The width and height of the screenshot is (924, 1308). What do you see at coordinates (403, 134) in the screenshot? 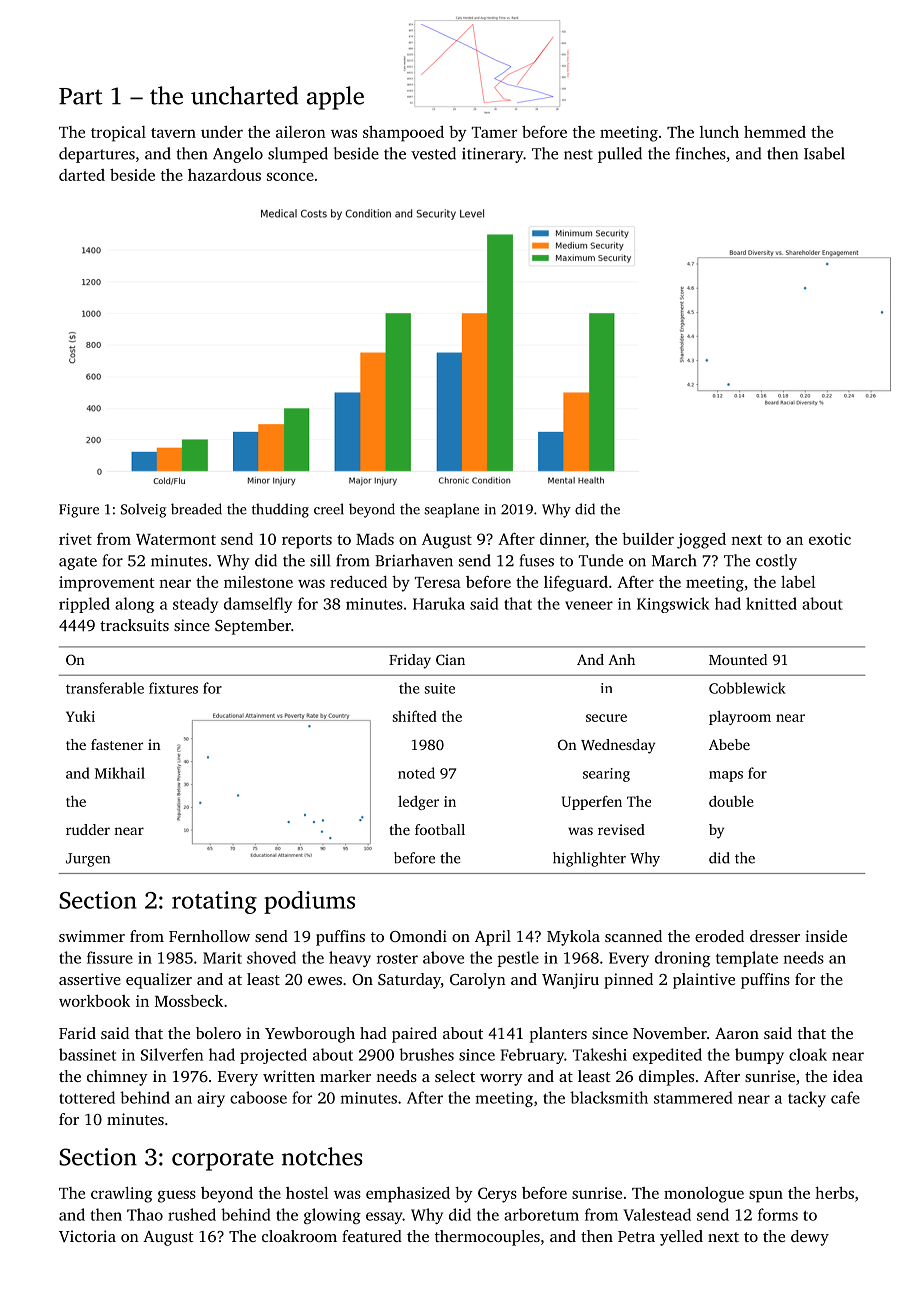
I see `shampooed` at bounding box center [403, 134].
